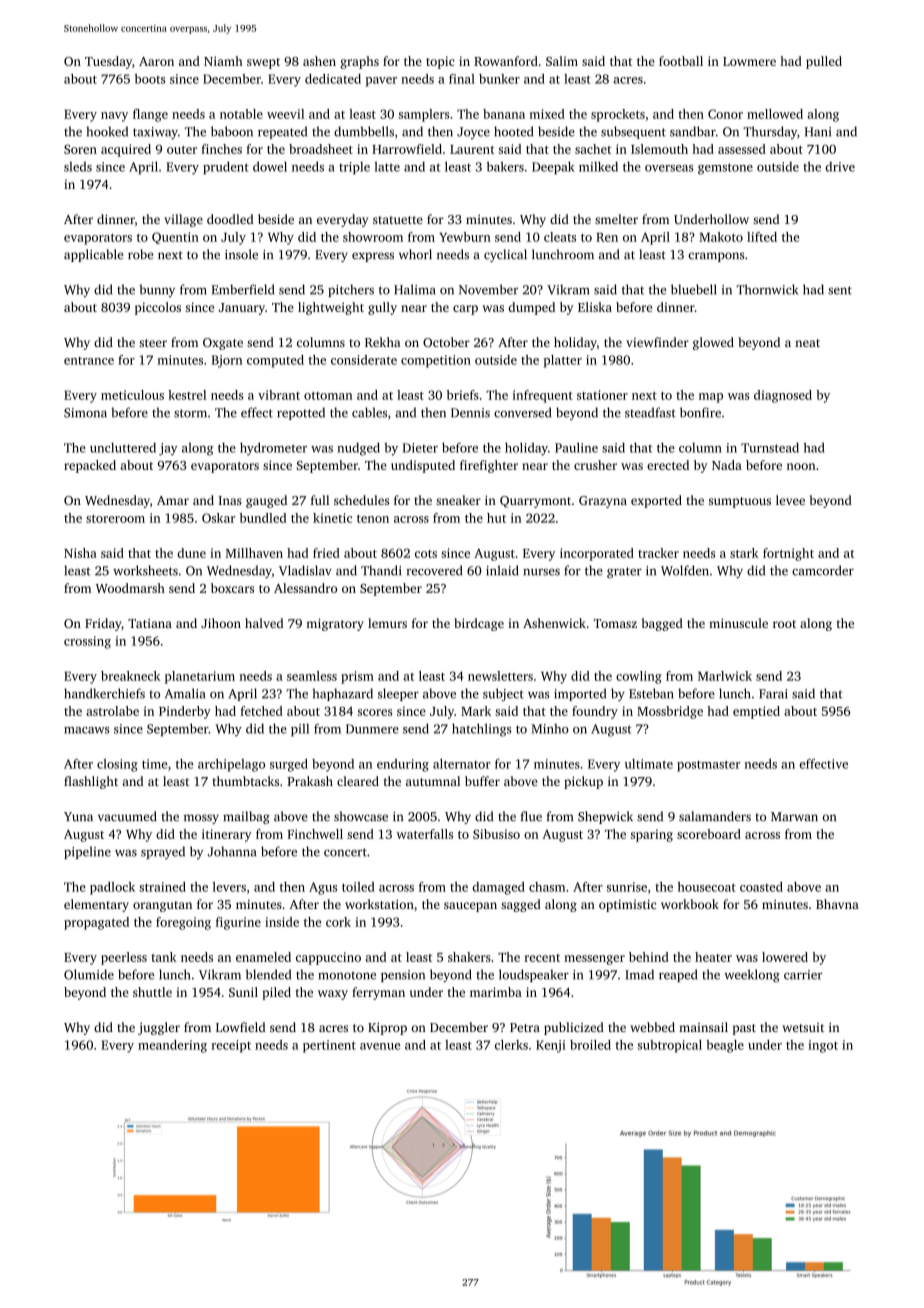 This document has width=924, height=1308. I want to click on shuttle, so click(152, 992).
